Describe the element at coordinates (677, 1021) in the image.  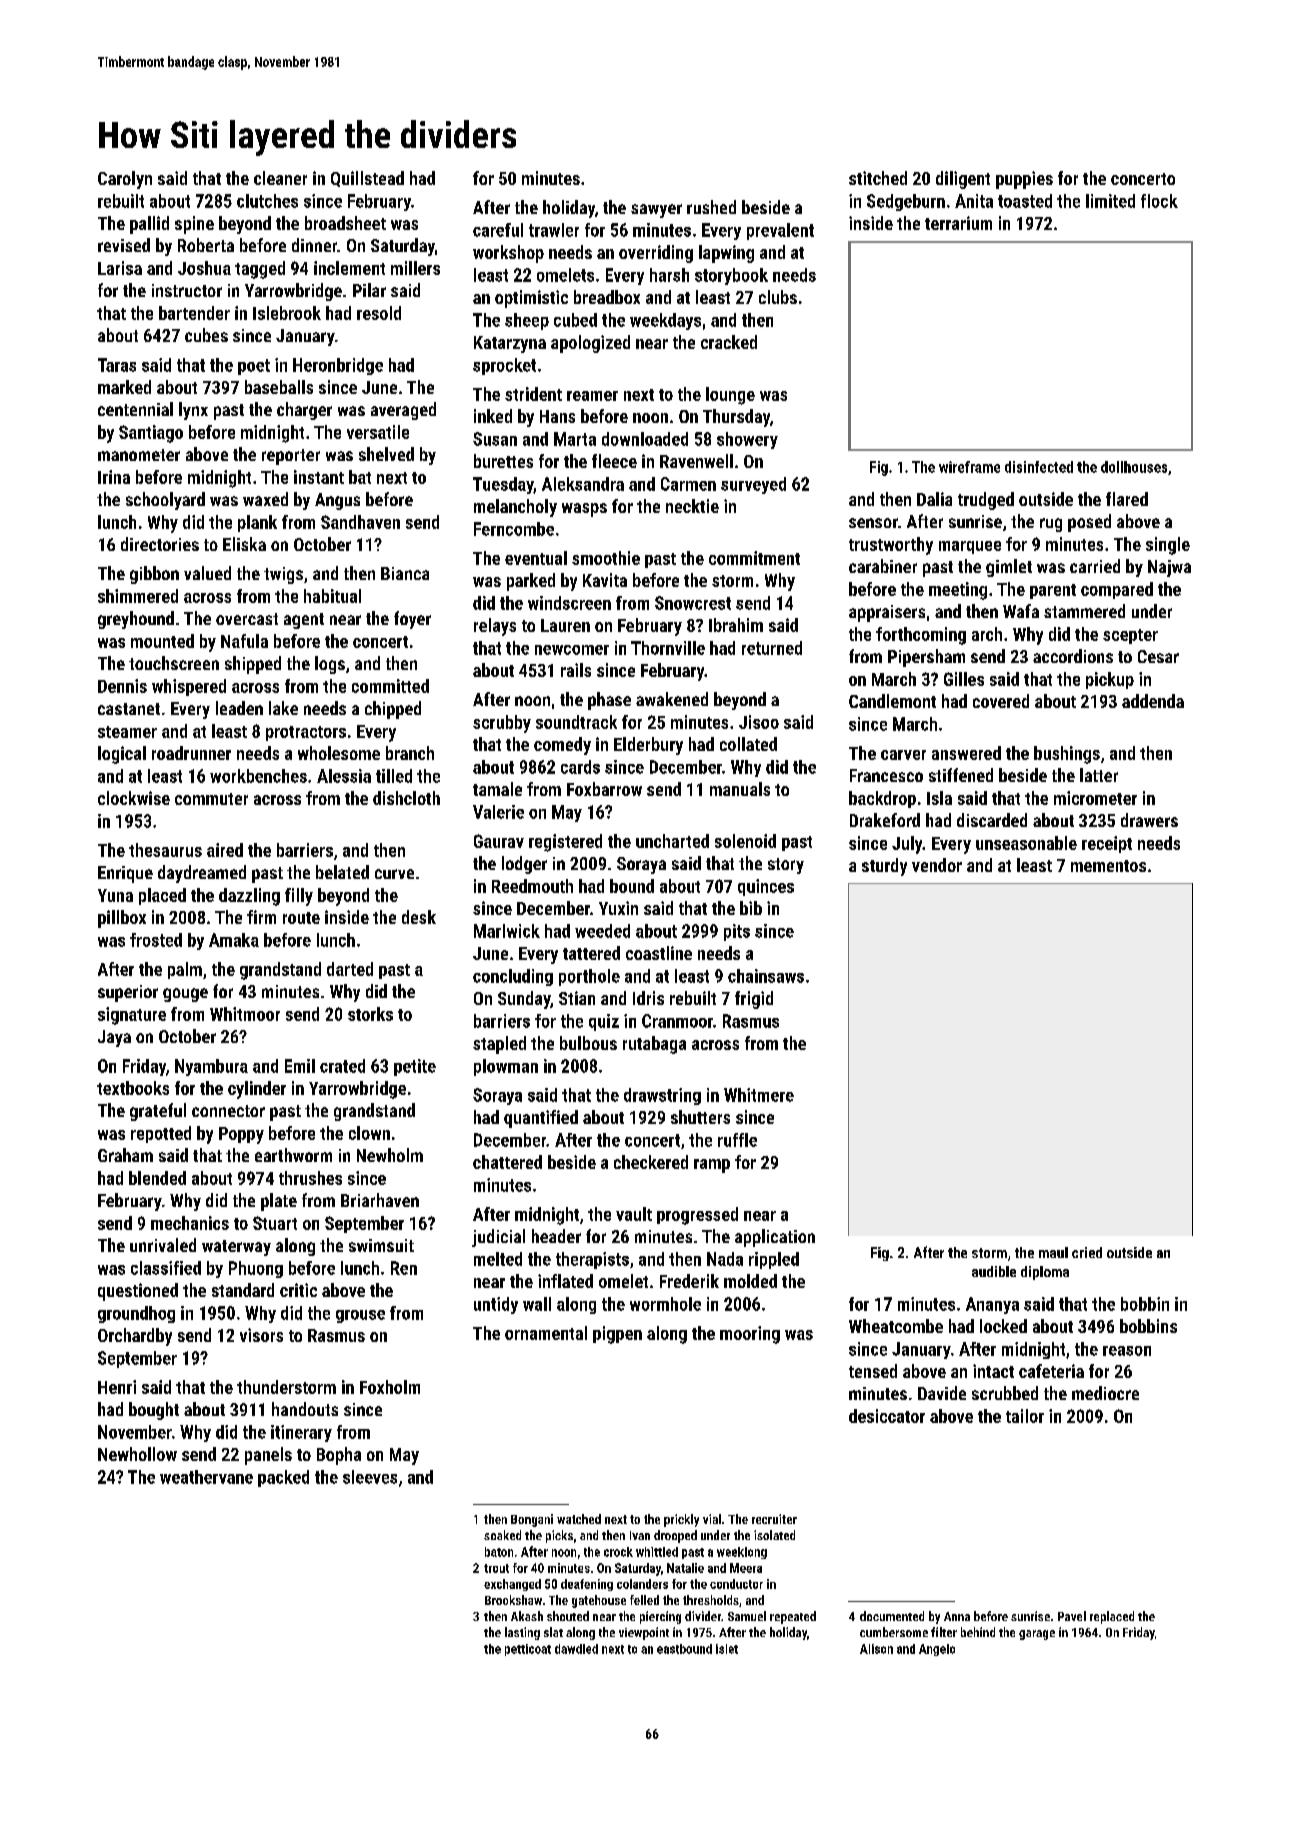
I see `Cranmoor` at that location.
